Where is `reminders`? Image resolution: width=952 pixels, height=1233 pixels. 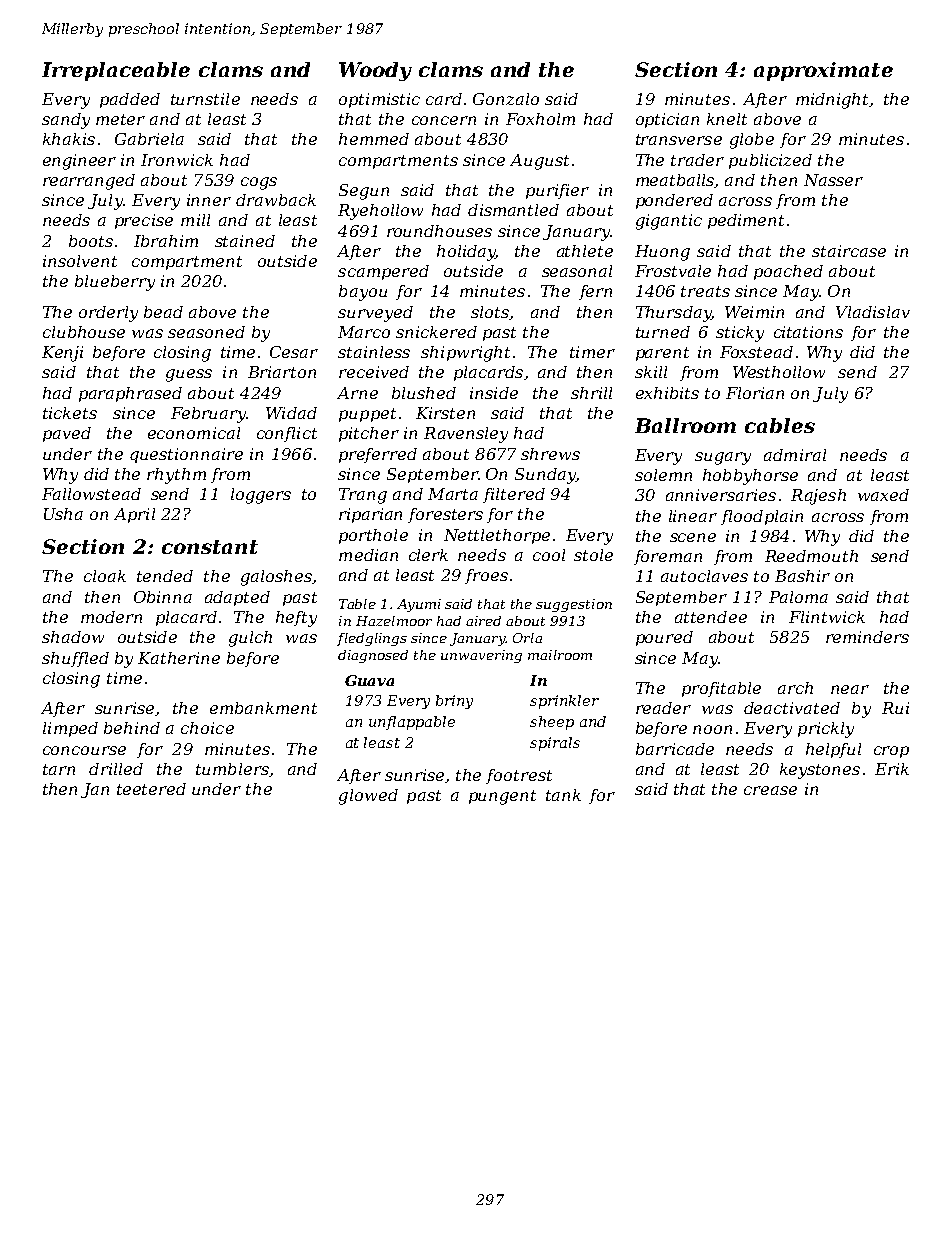
reminders is located at coordinates (867, 637).
